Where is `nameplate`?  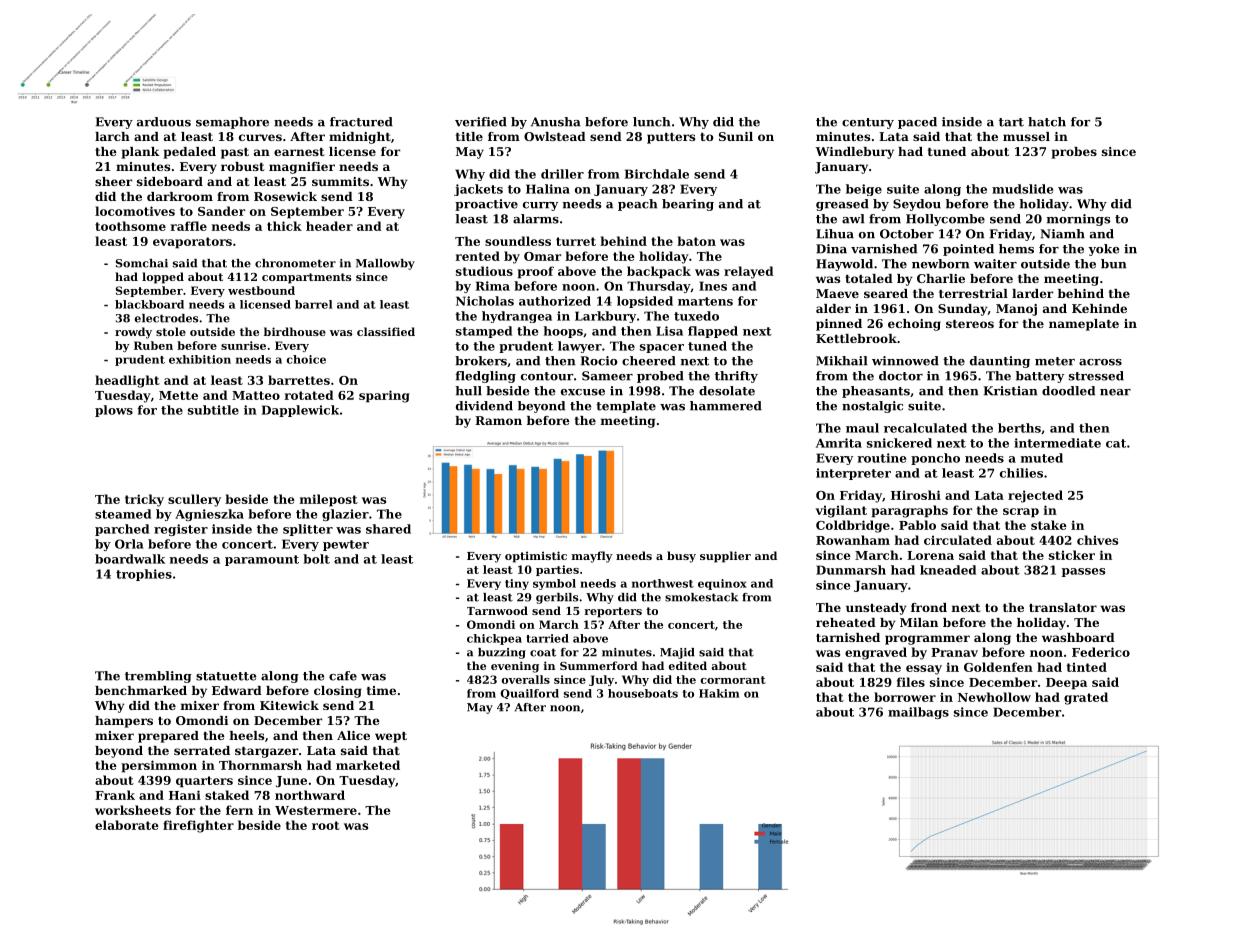 nameplate is located at coordinates (1084, 325).
